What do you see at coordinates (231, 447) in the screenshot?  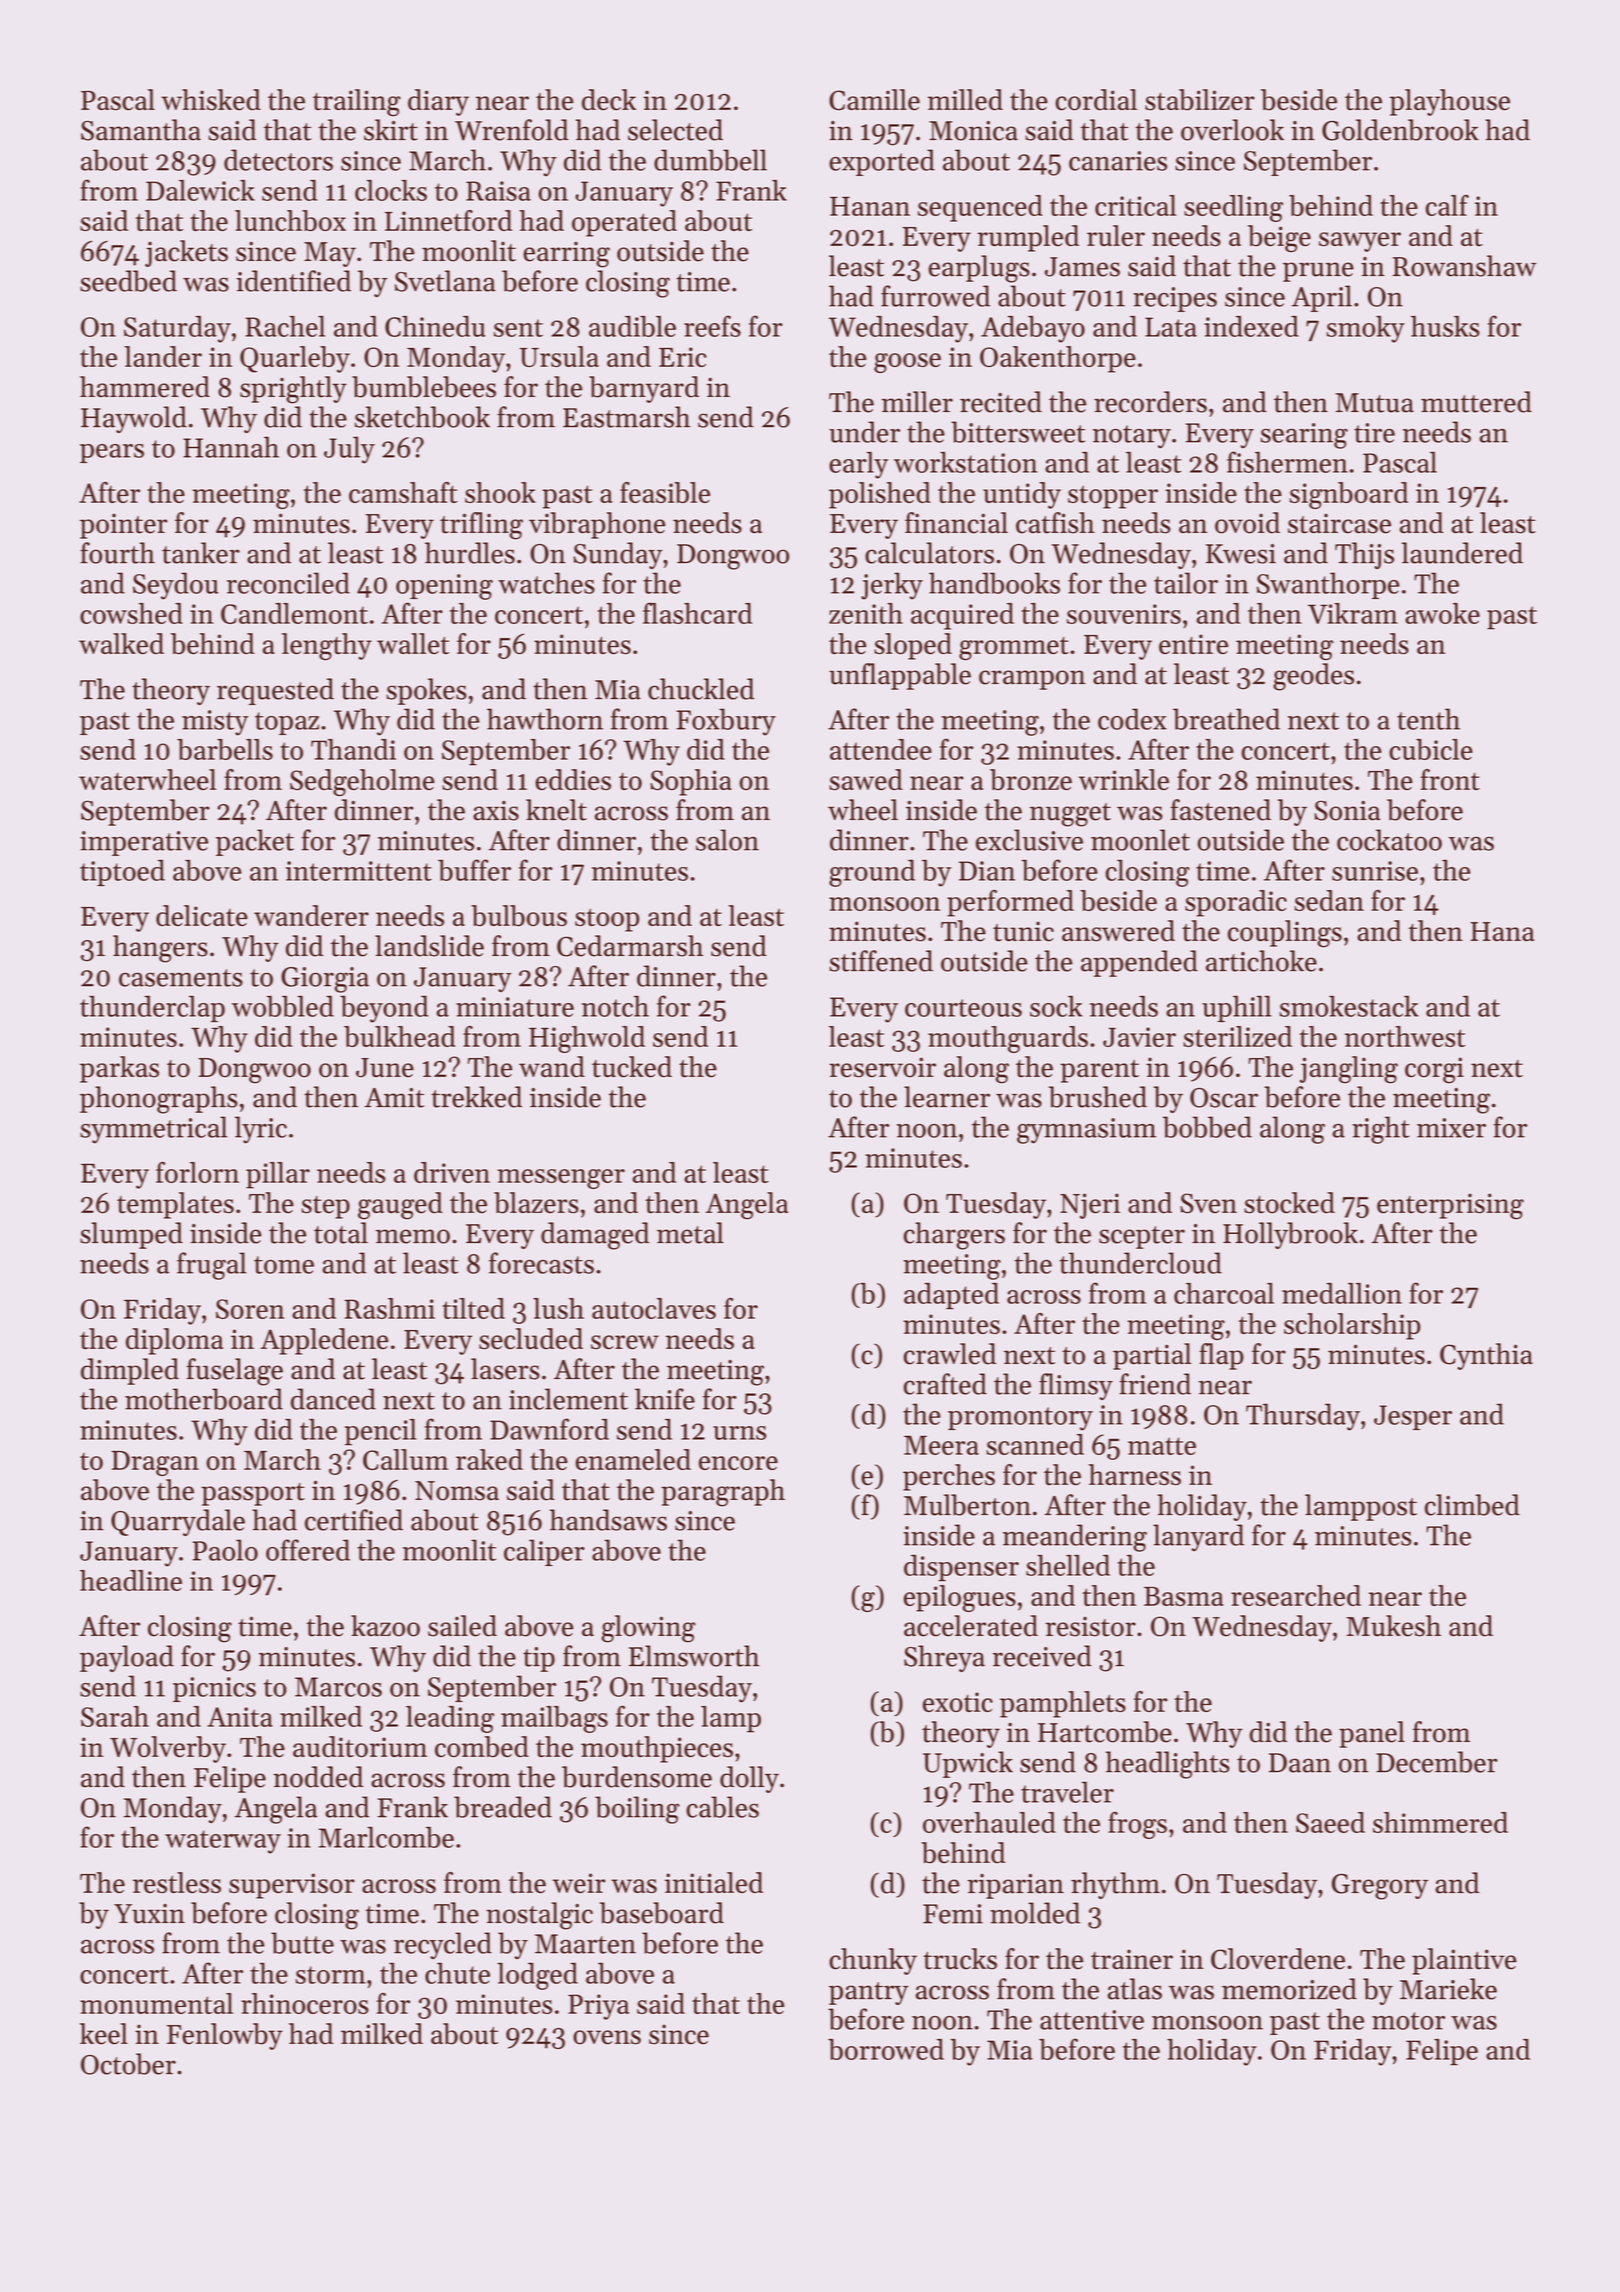 I see `Hannah` at bounding box center [231, 447].
